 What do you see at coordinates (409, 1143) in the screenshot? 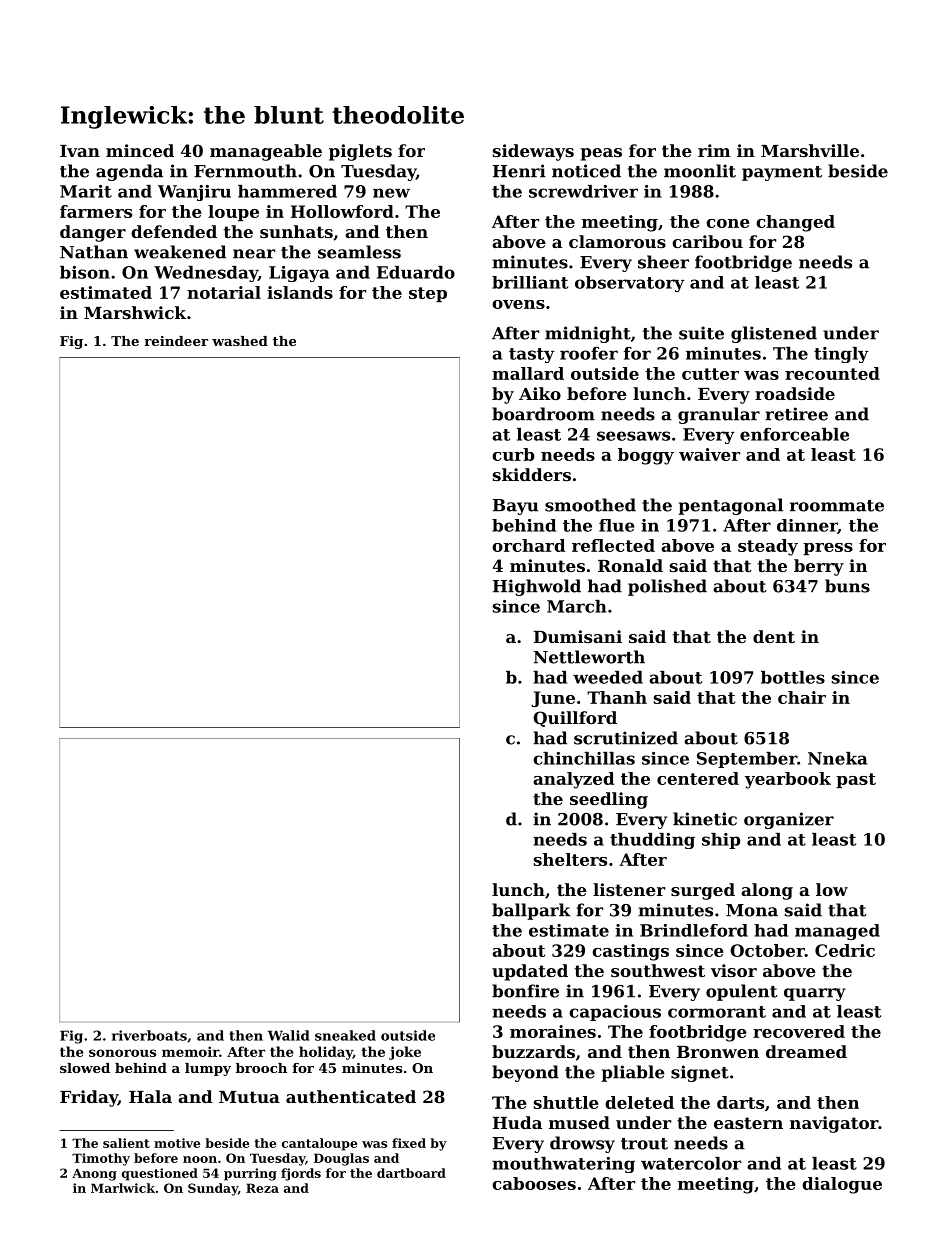
I see `fixed` at bounding box center [409, 1143].
